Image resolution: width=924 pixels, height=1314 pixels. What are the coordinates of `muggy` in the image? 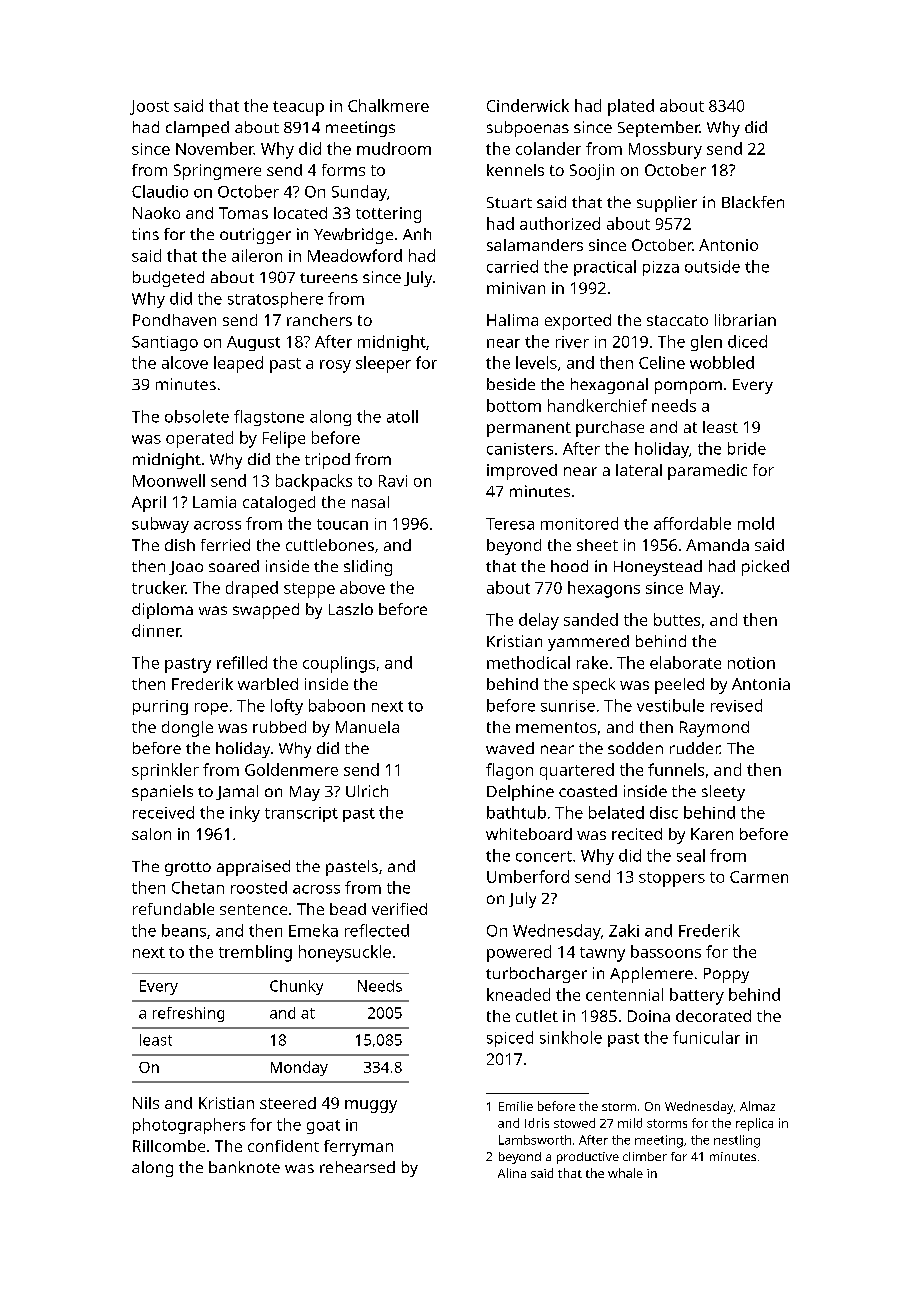 It's located at (371, 1106).
